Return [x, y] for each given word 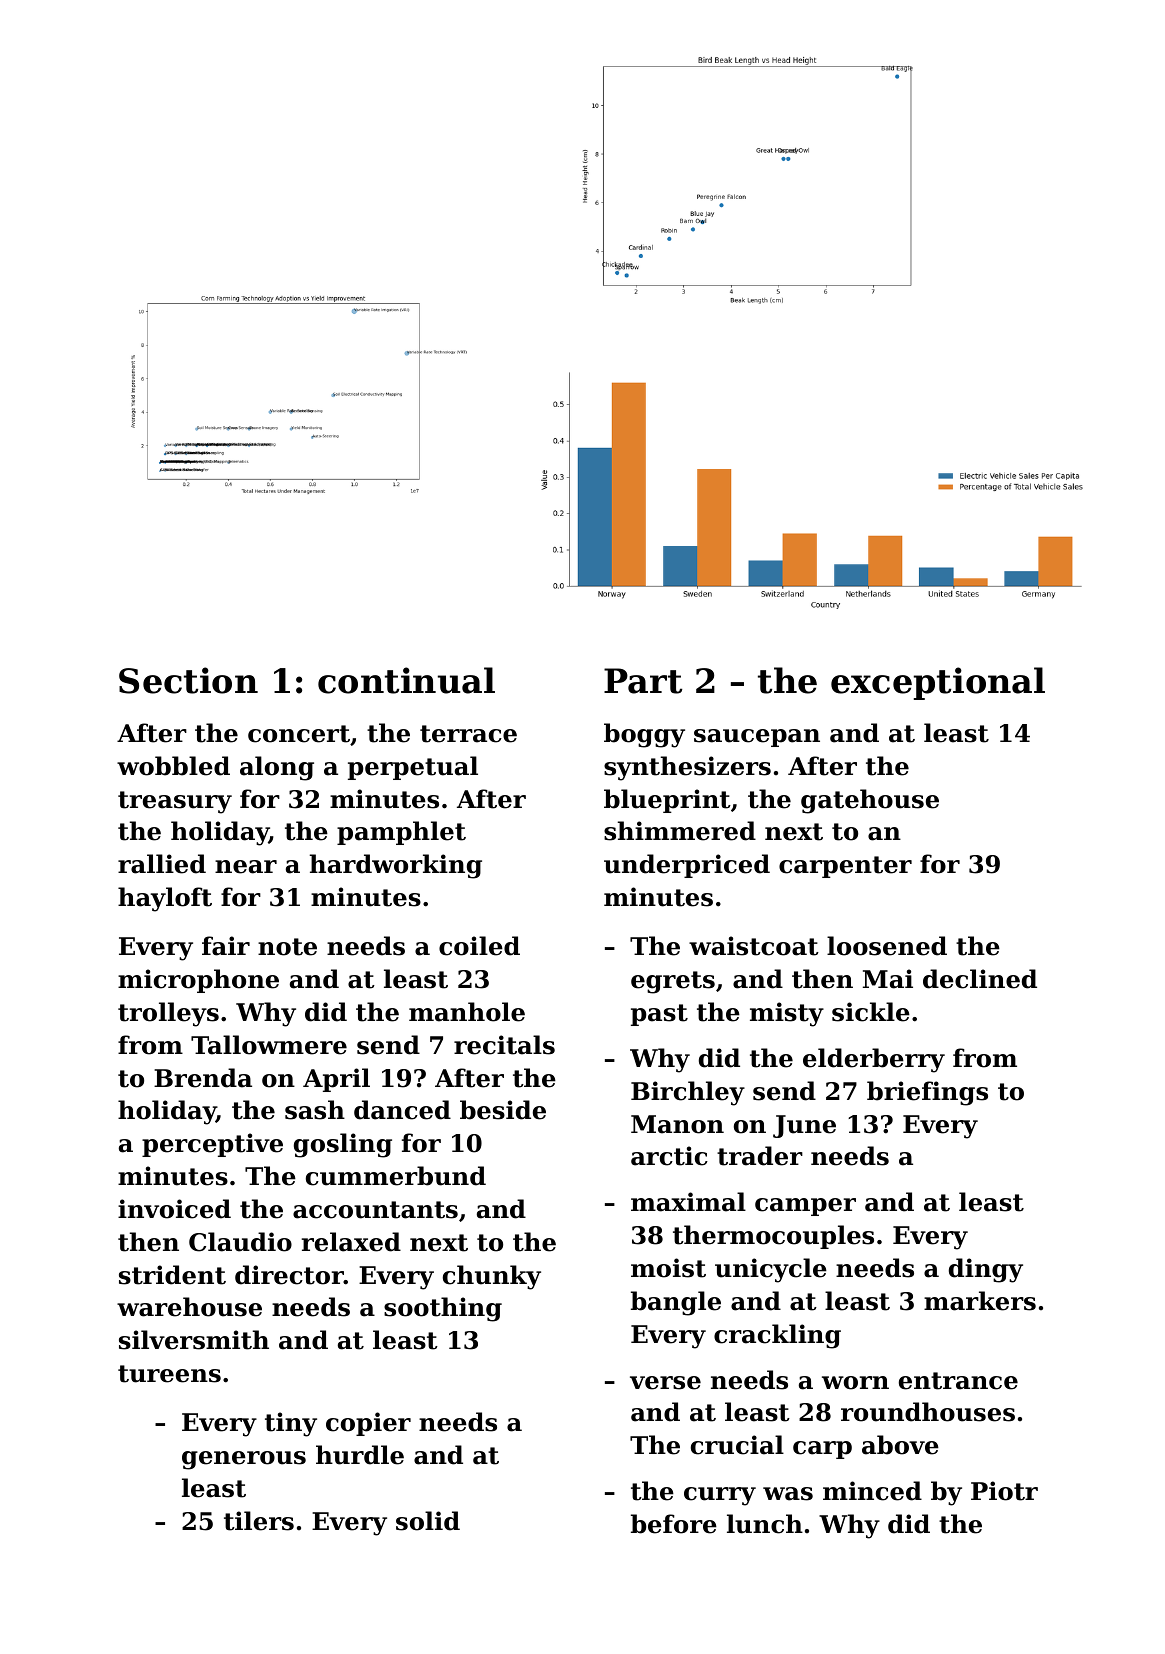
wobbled [173, 766]
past [659, 1015]
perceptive [212, 1145]
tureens [169, 1374]
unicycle [771, 1270]
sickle [871, 1012]
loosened [887, 946]
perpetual [413, 768]
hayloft [165, 899]
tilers [259, 1521]
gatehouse [870, 801]
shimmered [680, 831]
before [674, 1524]
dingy [986, 1270]
